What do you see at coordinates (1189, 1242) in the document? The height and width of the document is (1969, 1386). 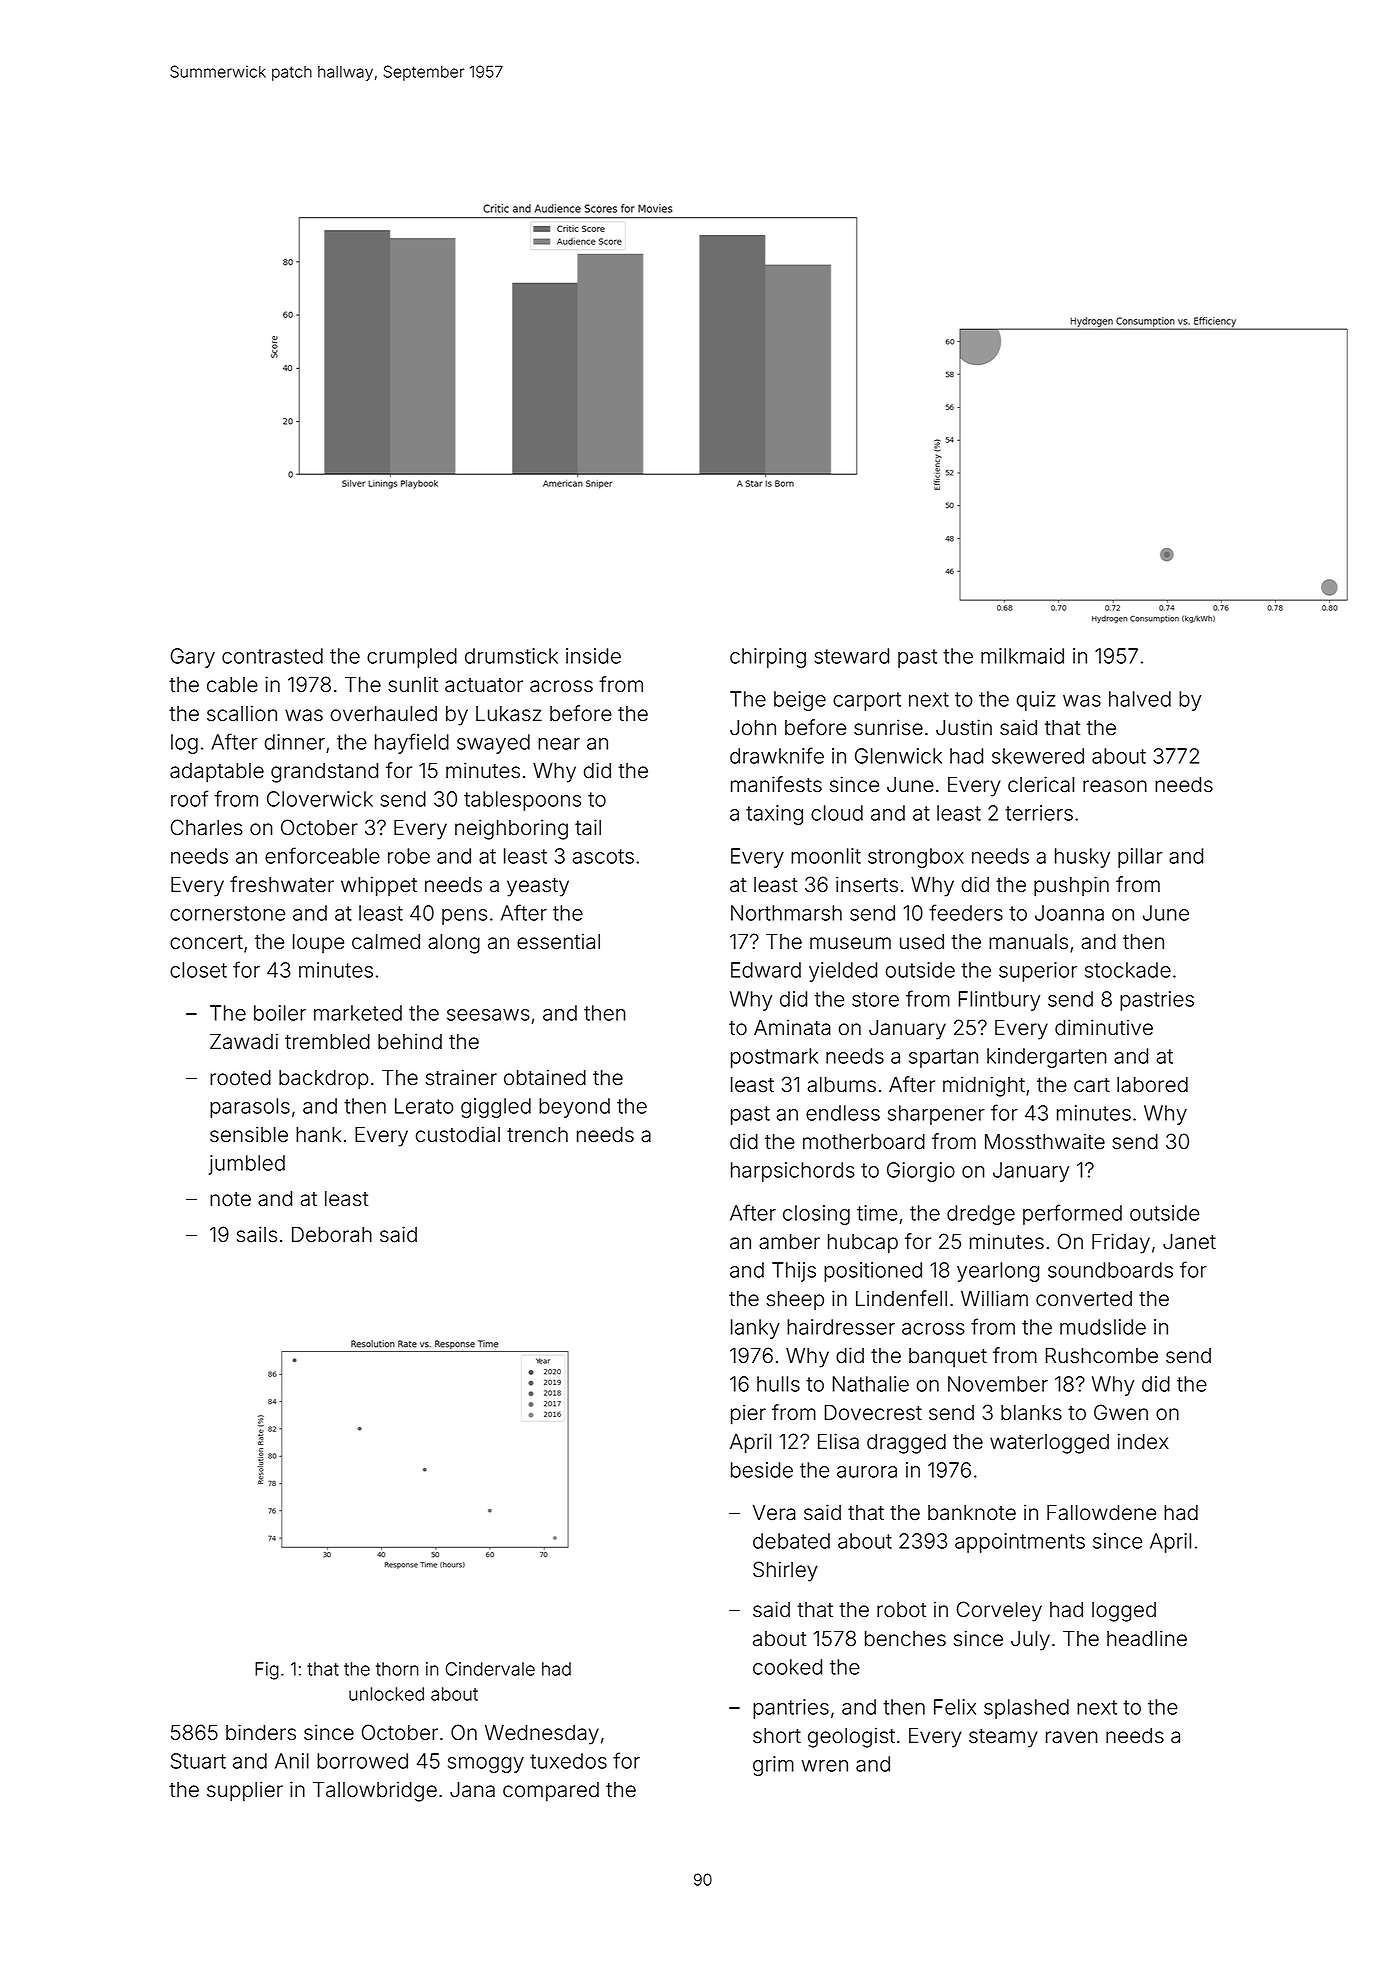 I see `Janet` at bounding box center [1189, 1242].
